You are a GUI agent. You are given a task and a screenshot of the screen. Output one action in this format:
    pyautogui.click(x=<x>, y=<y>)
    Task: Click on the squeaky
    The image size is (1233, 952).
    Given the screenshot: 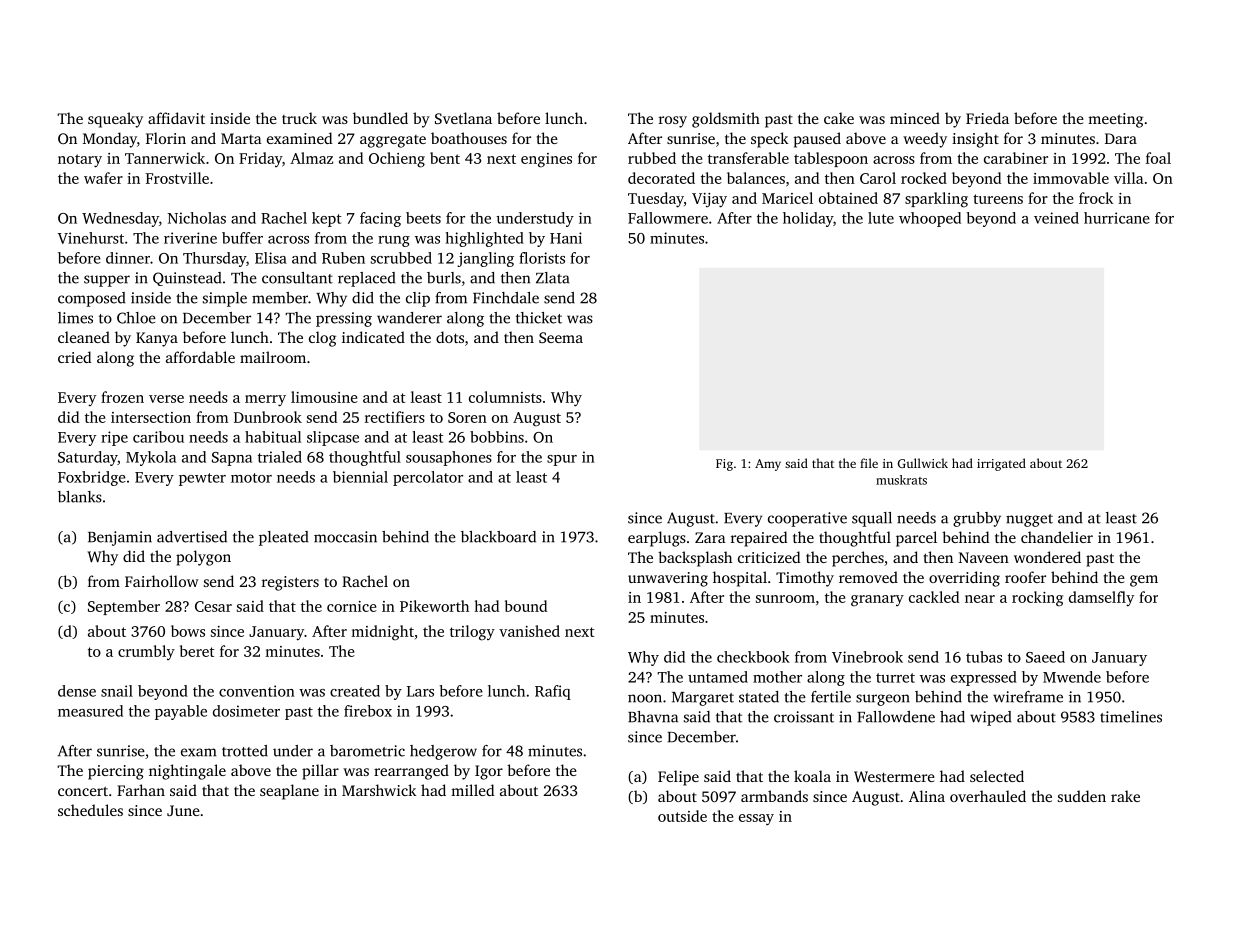 What is the action you would take?
    pyautogui.click(x=115, y=120)
